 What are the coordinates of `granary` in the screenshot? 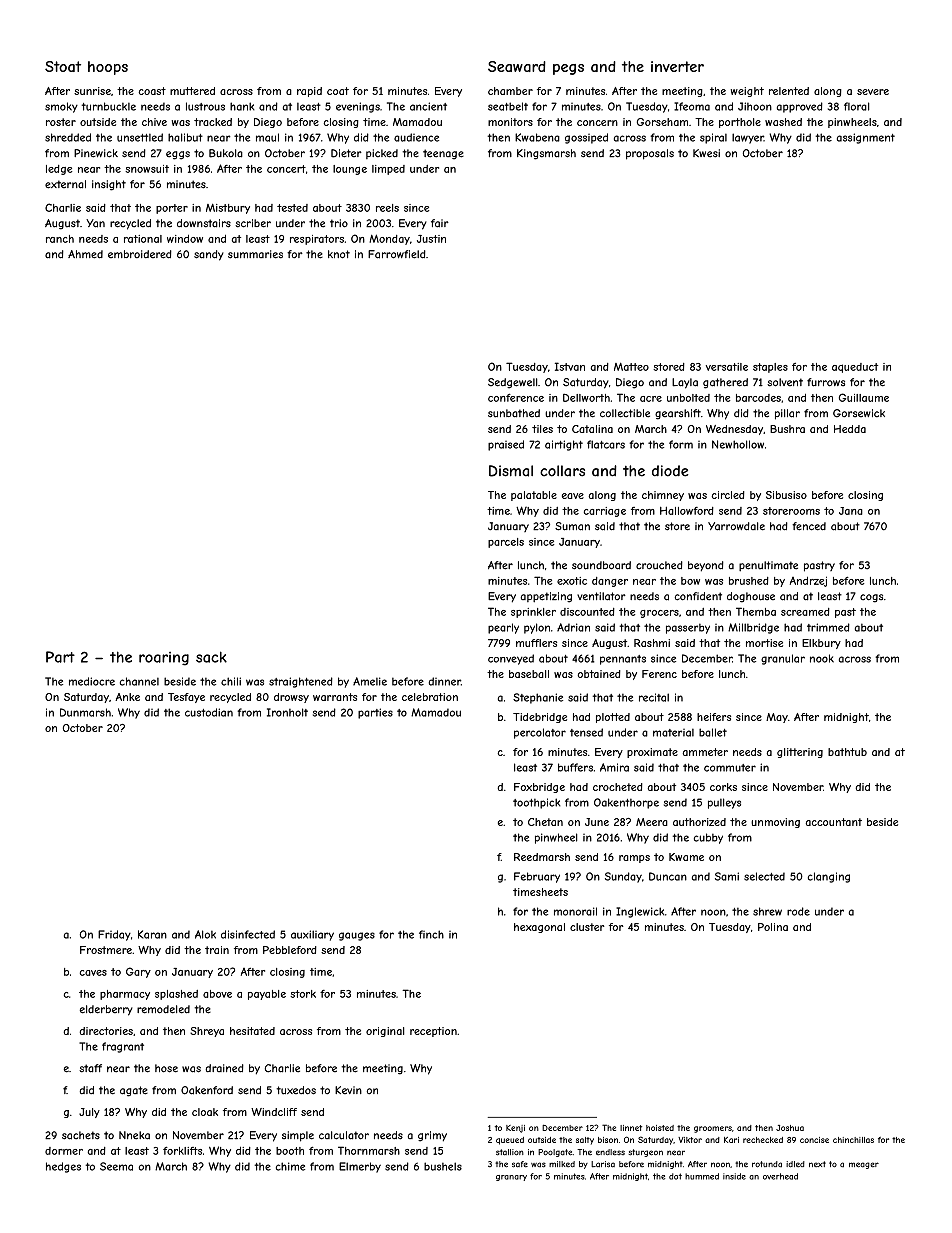 It's located at (511, 1178).
